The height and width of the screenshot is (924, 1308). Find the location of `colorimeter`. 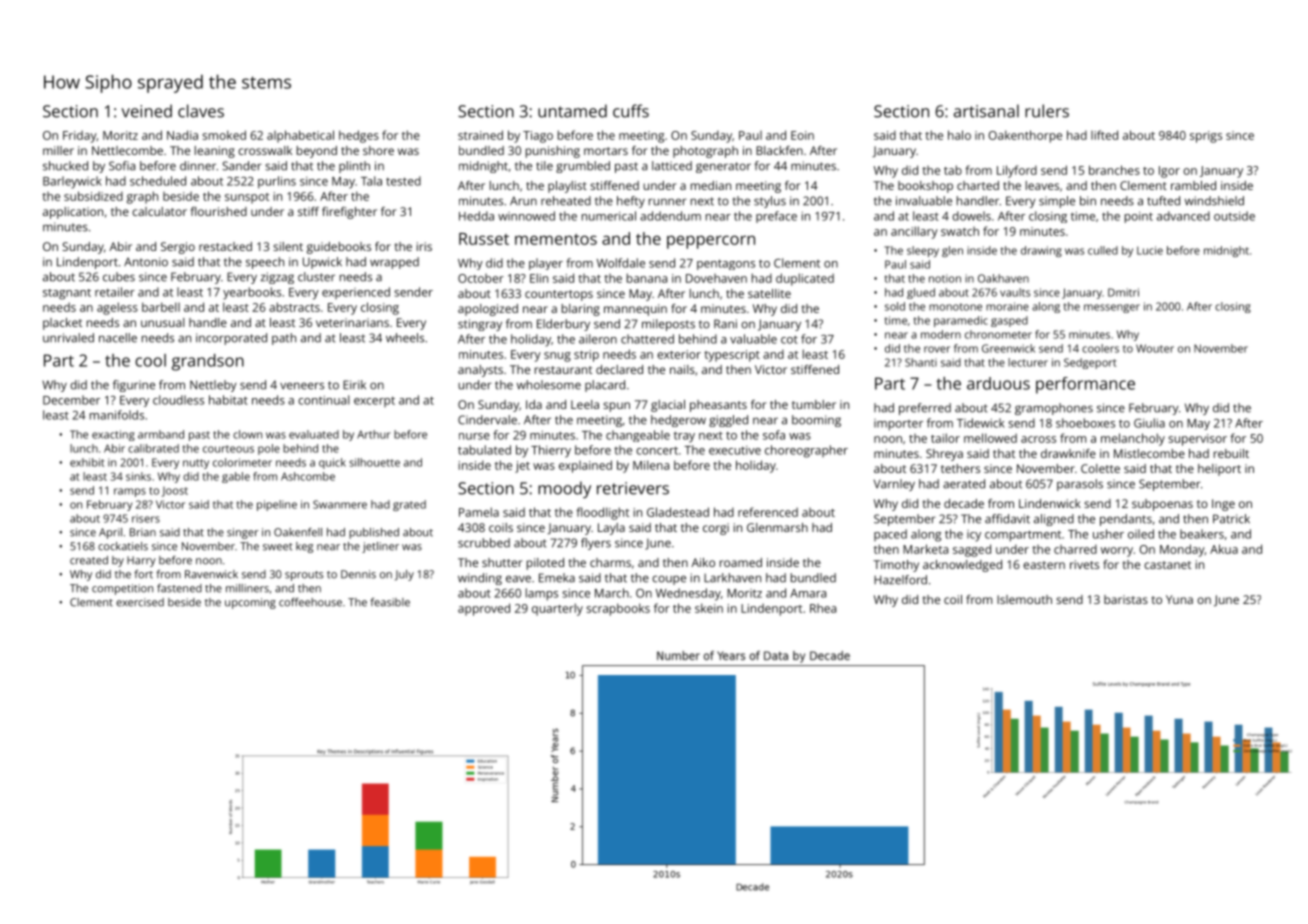

colorimeter is located at coordinates (242, 462).
